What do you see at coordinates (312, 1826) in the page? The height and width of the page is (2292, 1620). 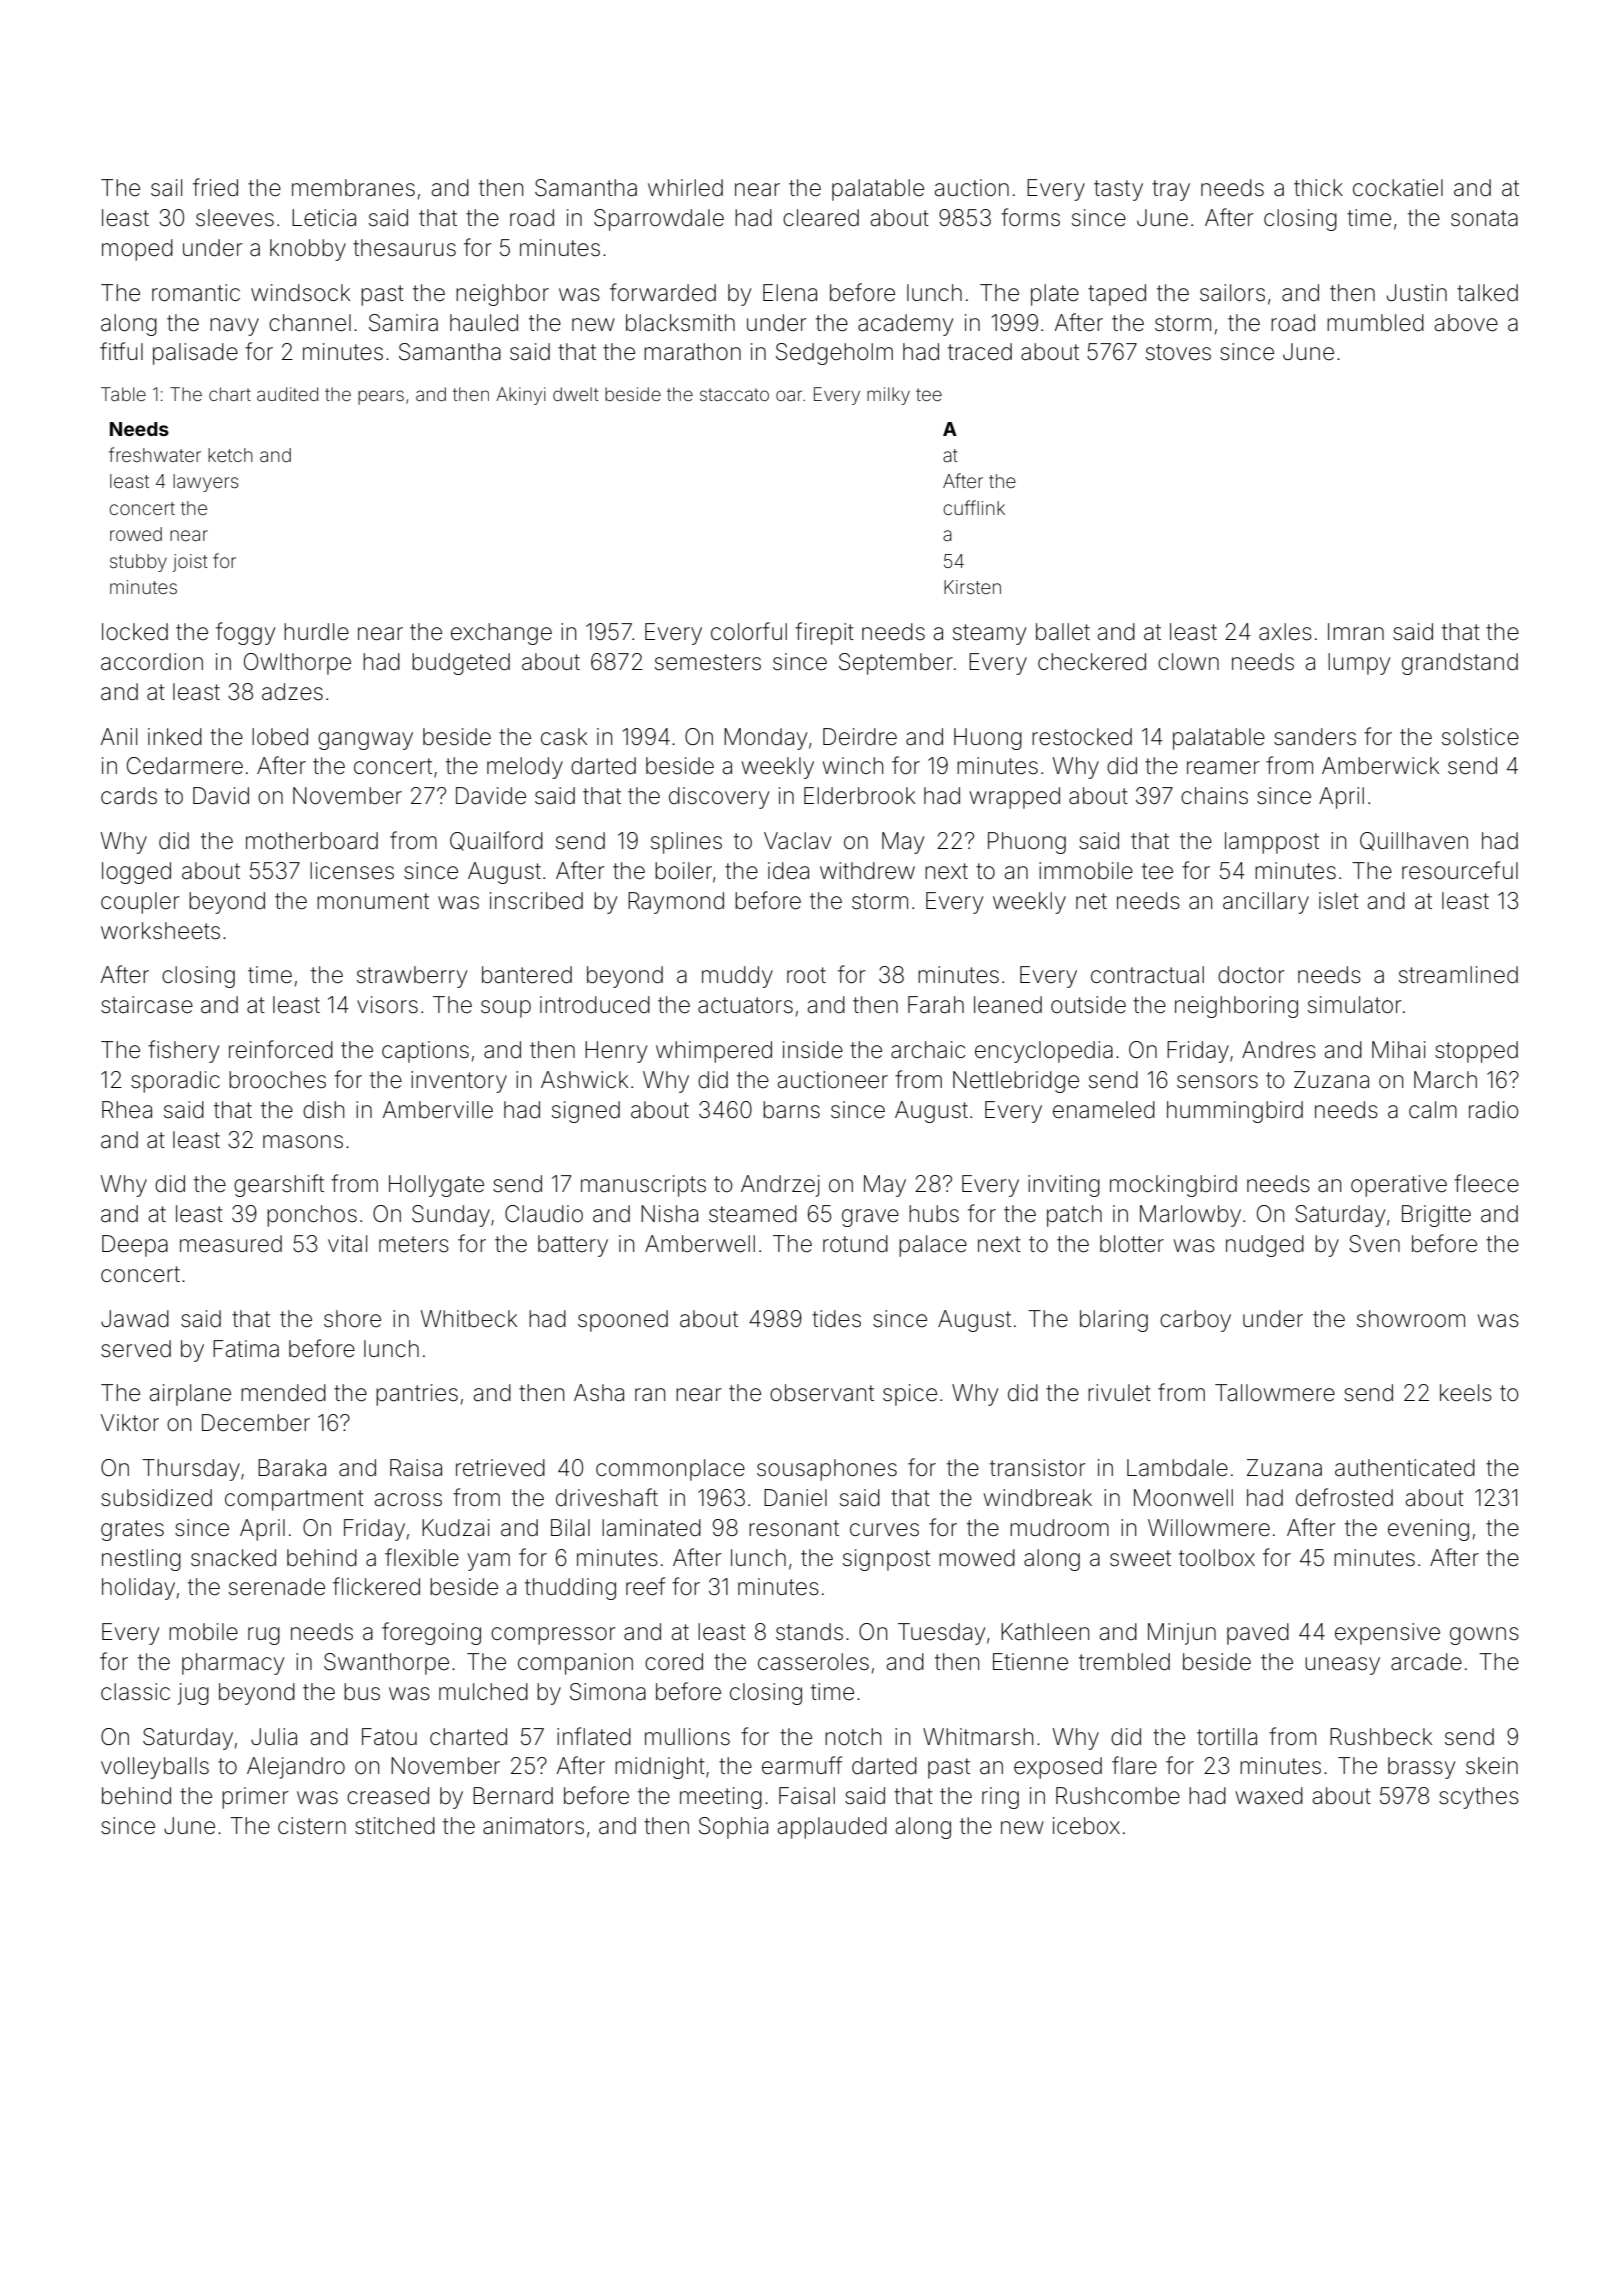 I see `cistern` at bounding box center [312, 1826].
